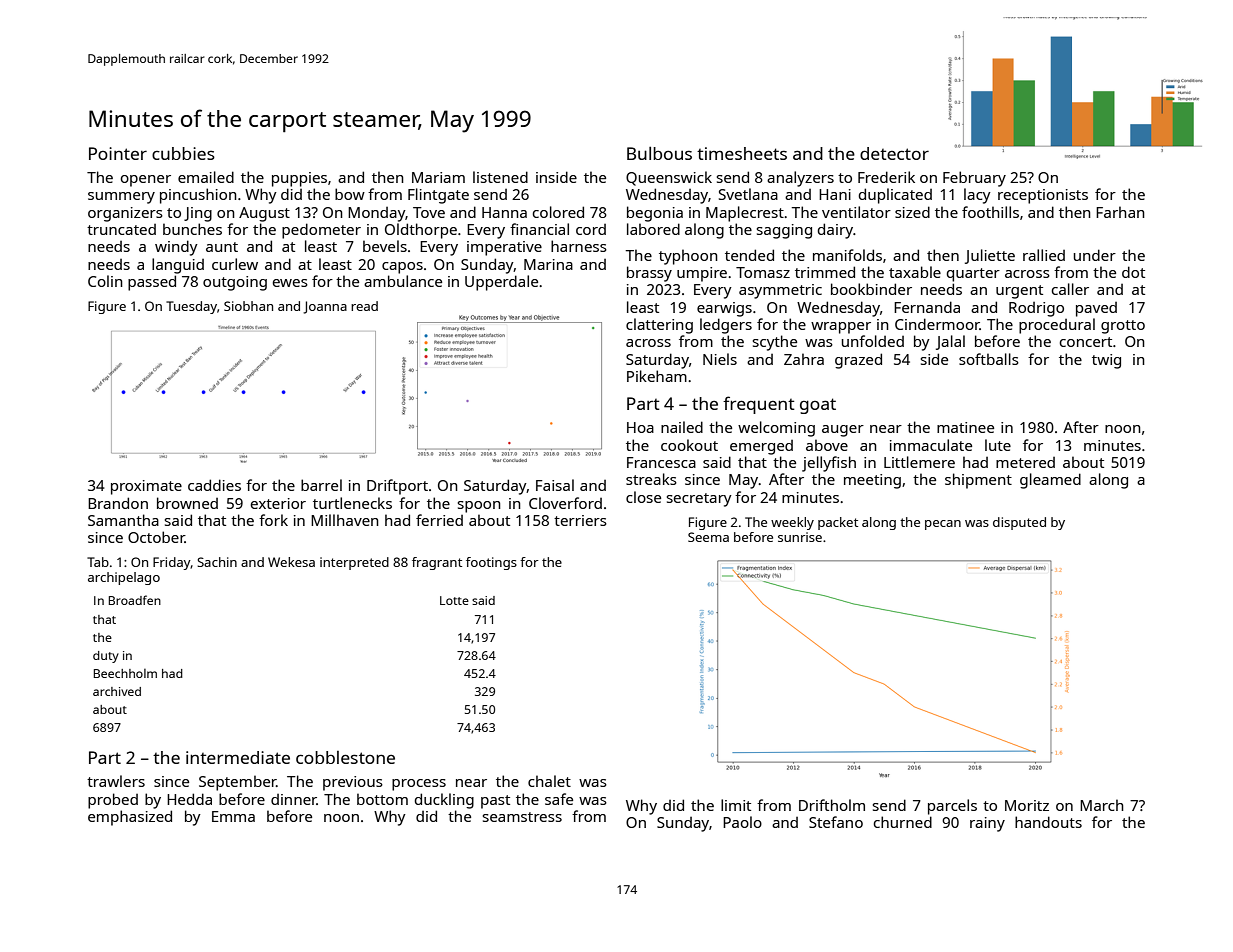  What do you see at coordinates (1019, 523) in the screenshot?
I see `disputed` at bounding box center [1019, 523].
